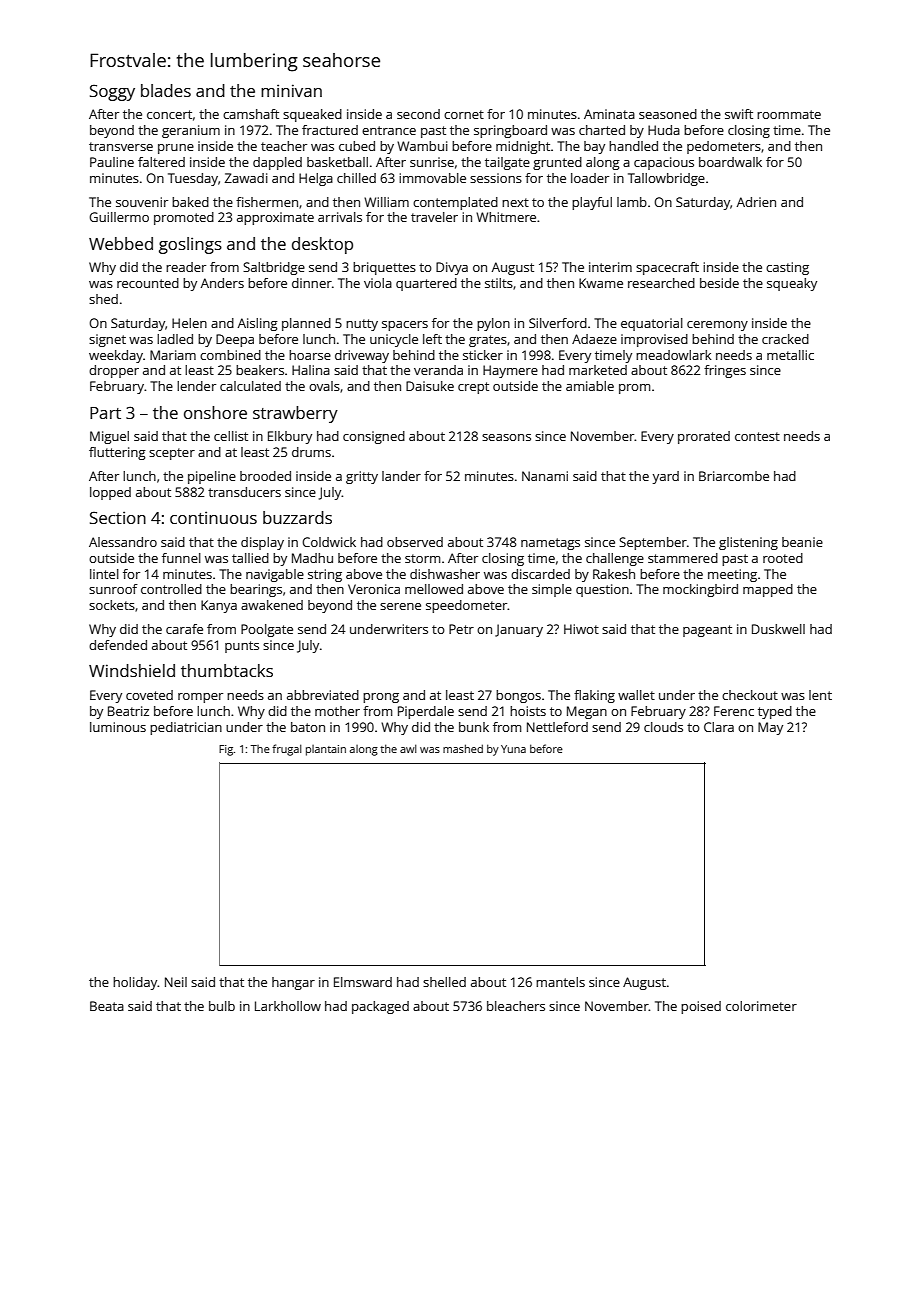 This screenshot has height=1308, width=924. I want to click on Saltbridge, so click(274, 268).
